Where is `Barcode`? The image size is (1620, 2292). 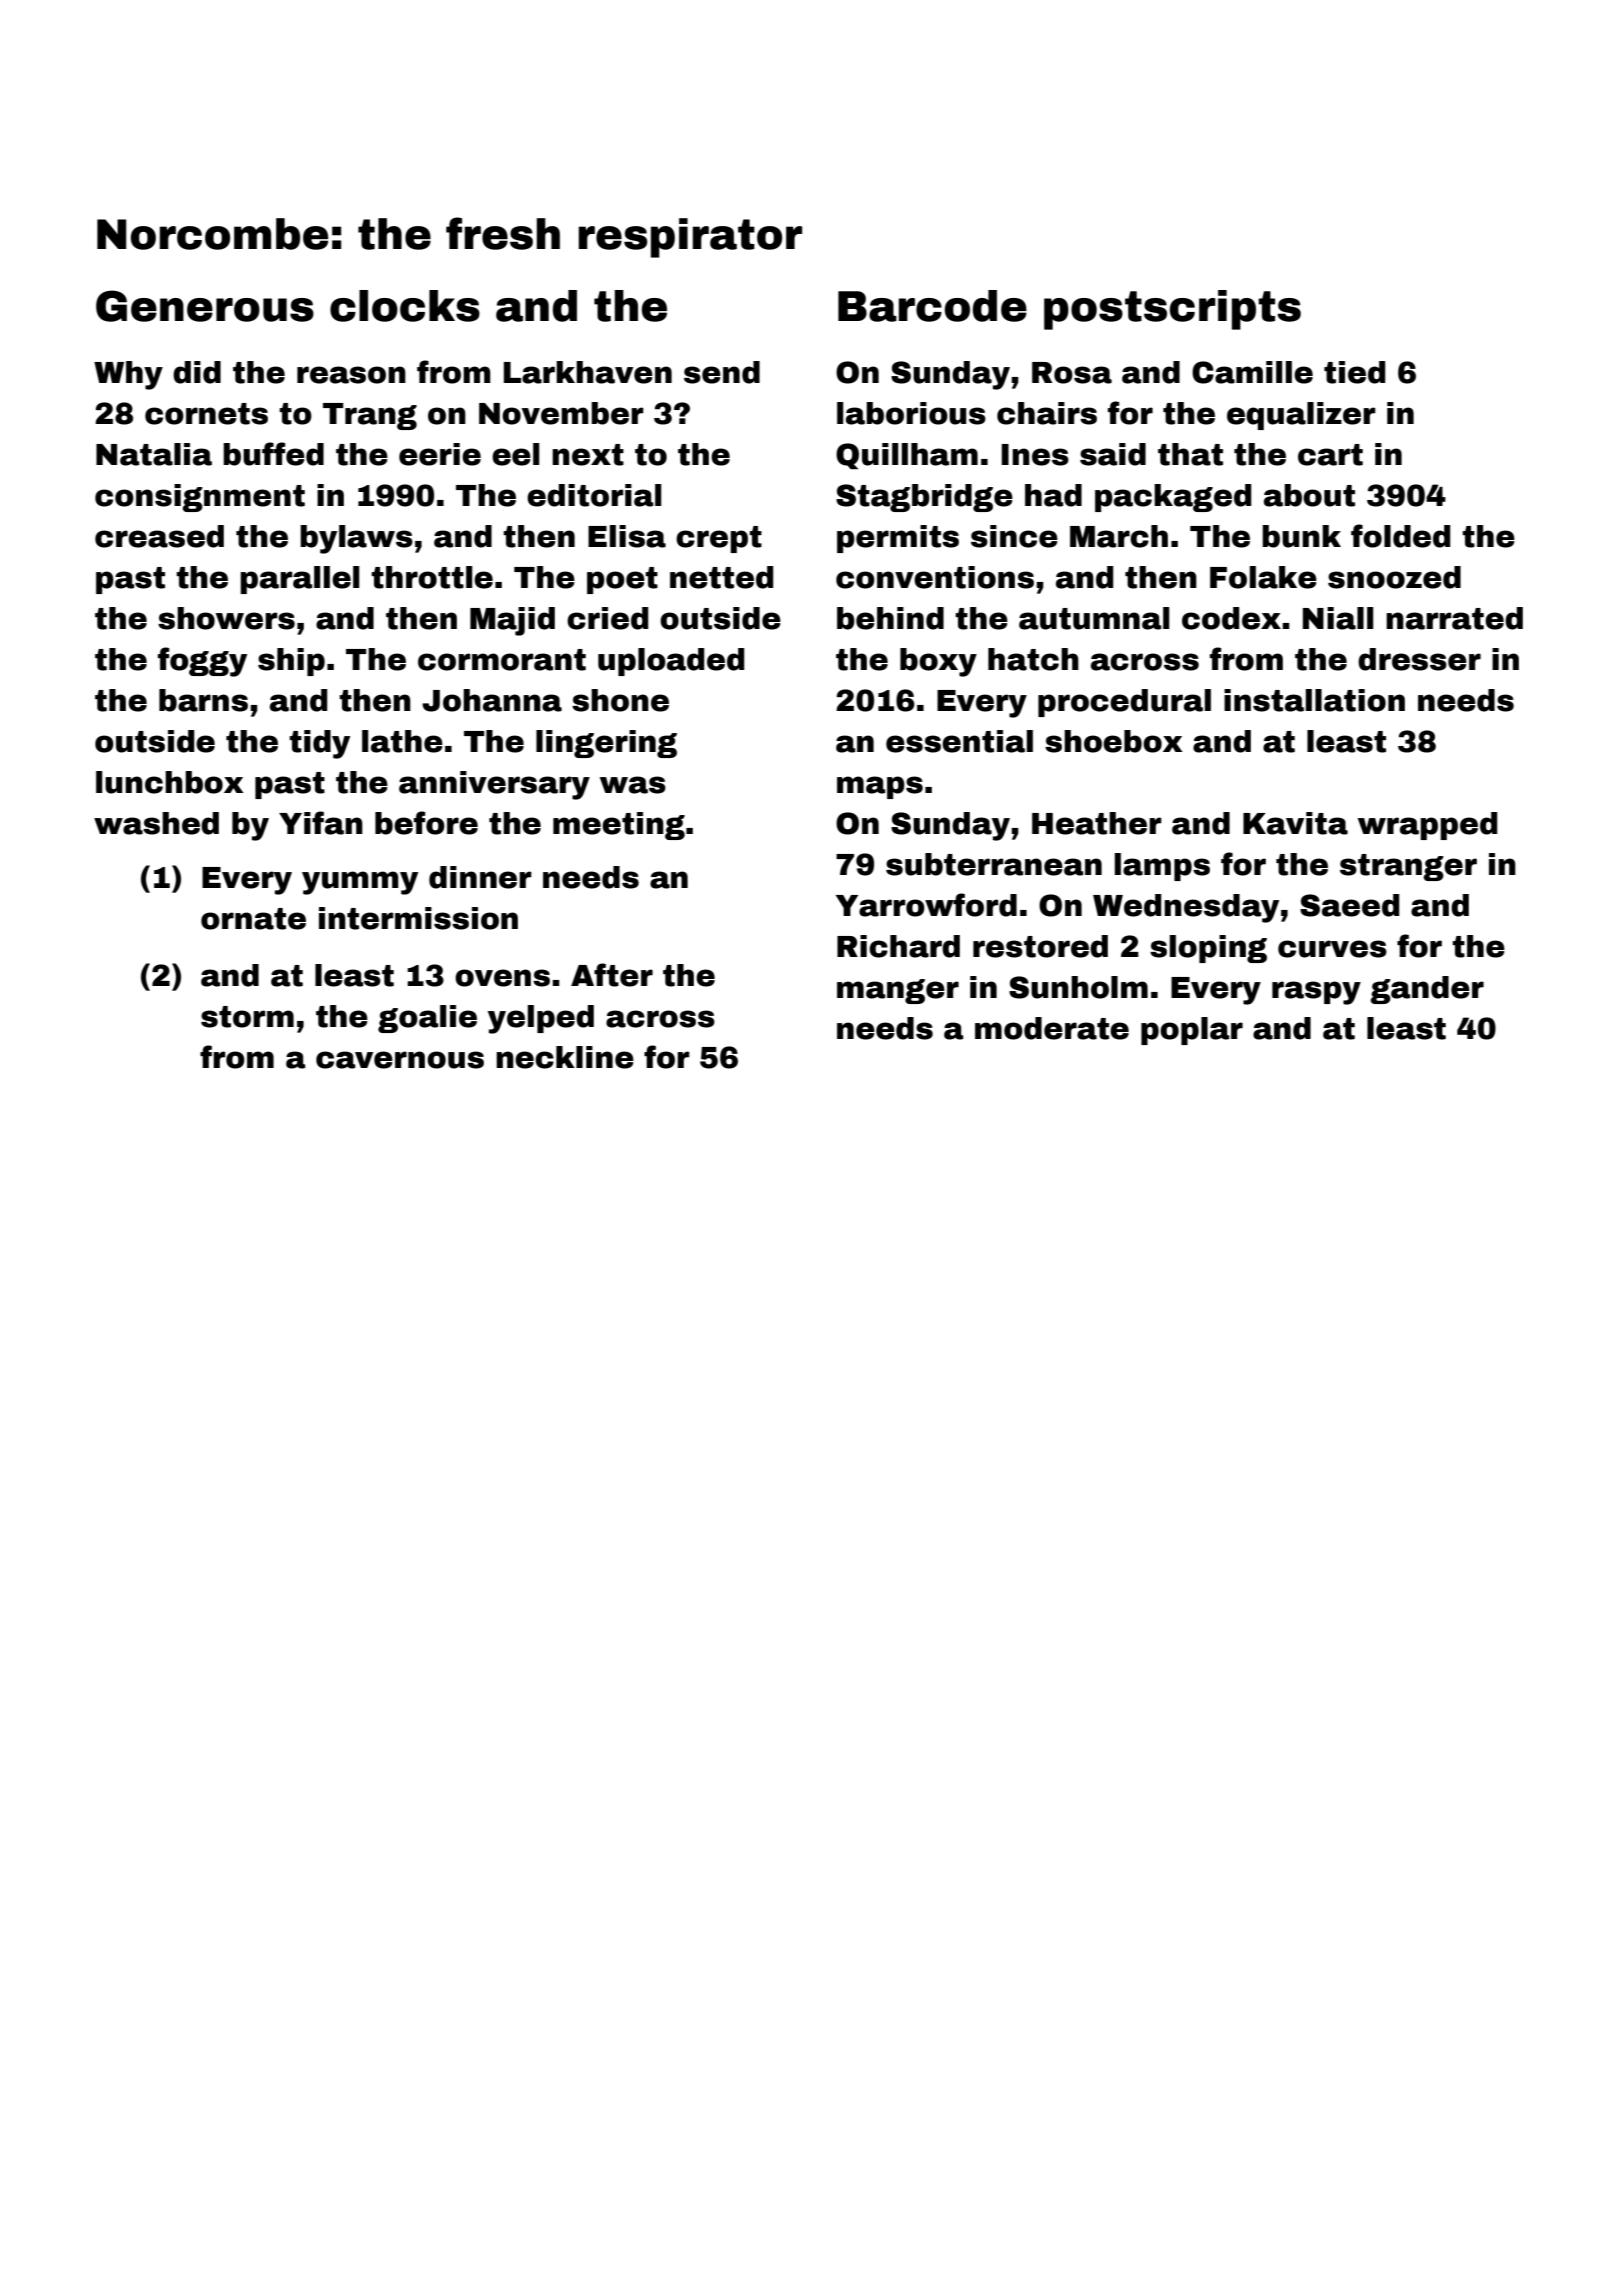
Barcode is located at coordinates (932, 306).
